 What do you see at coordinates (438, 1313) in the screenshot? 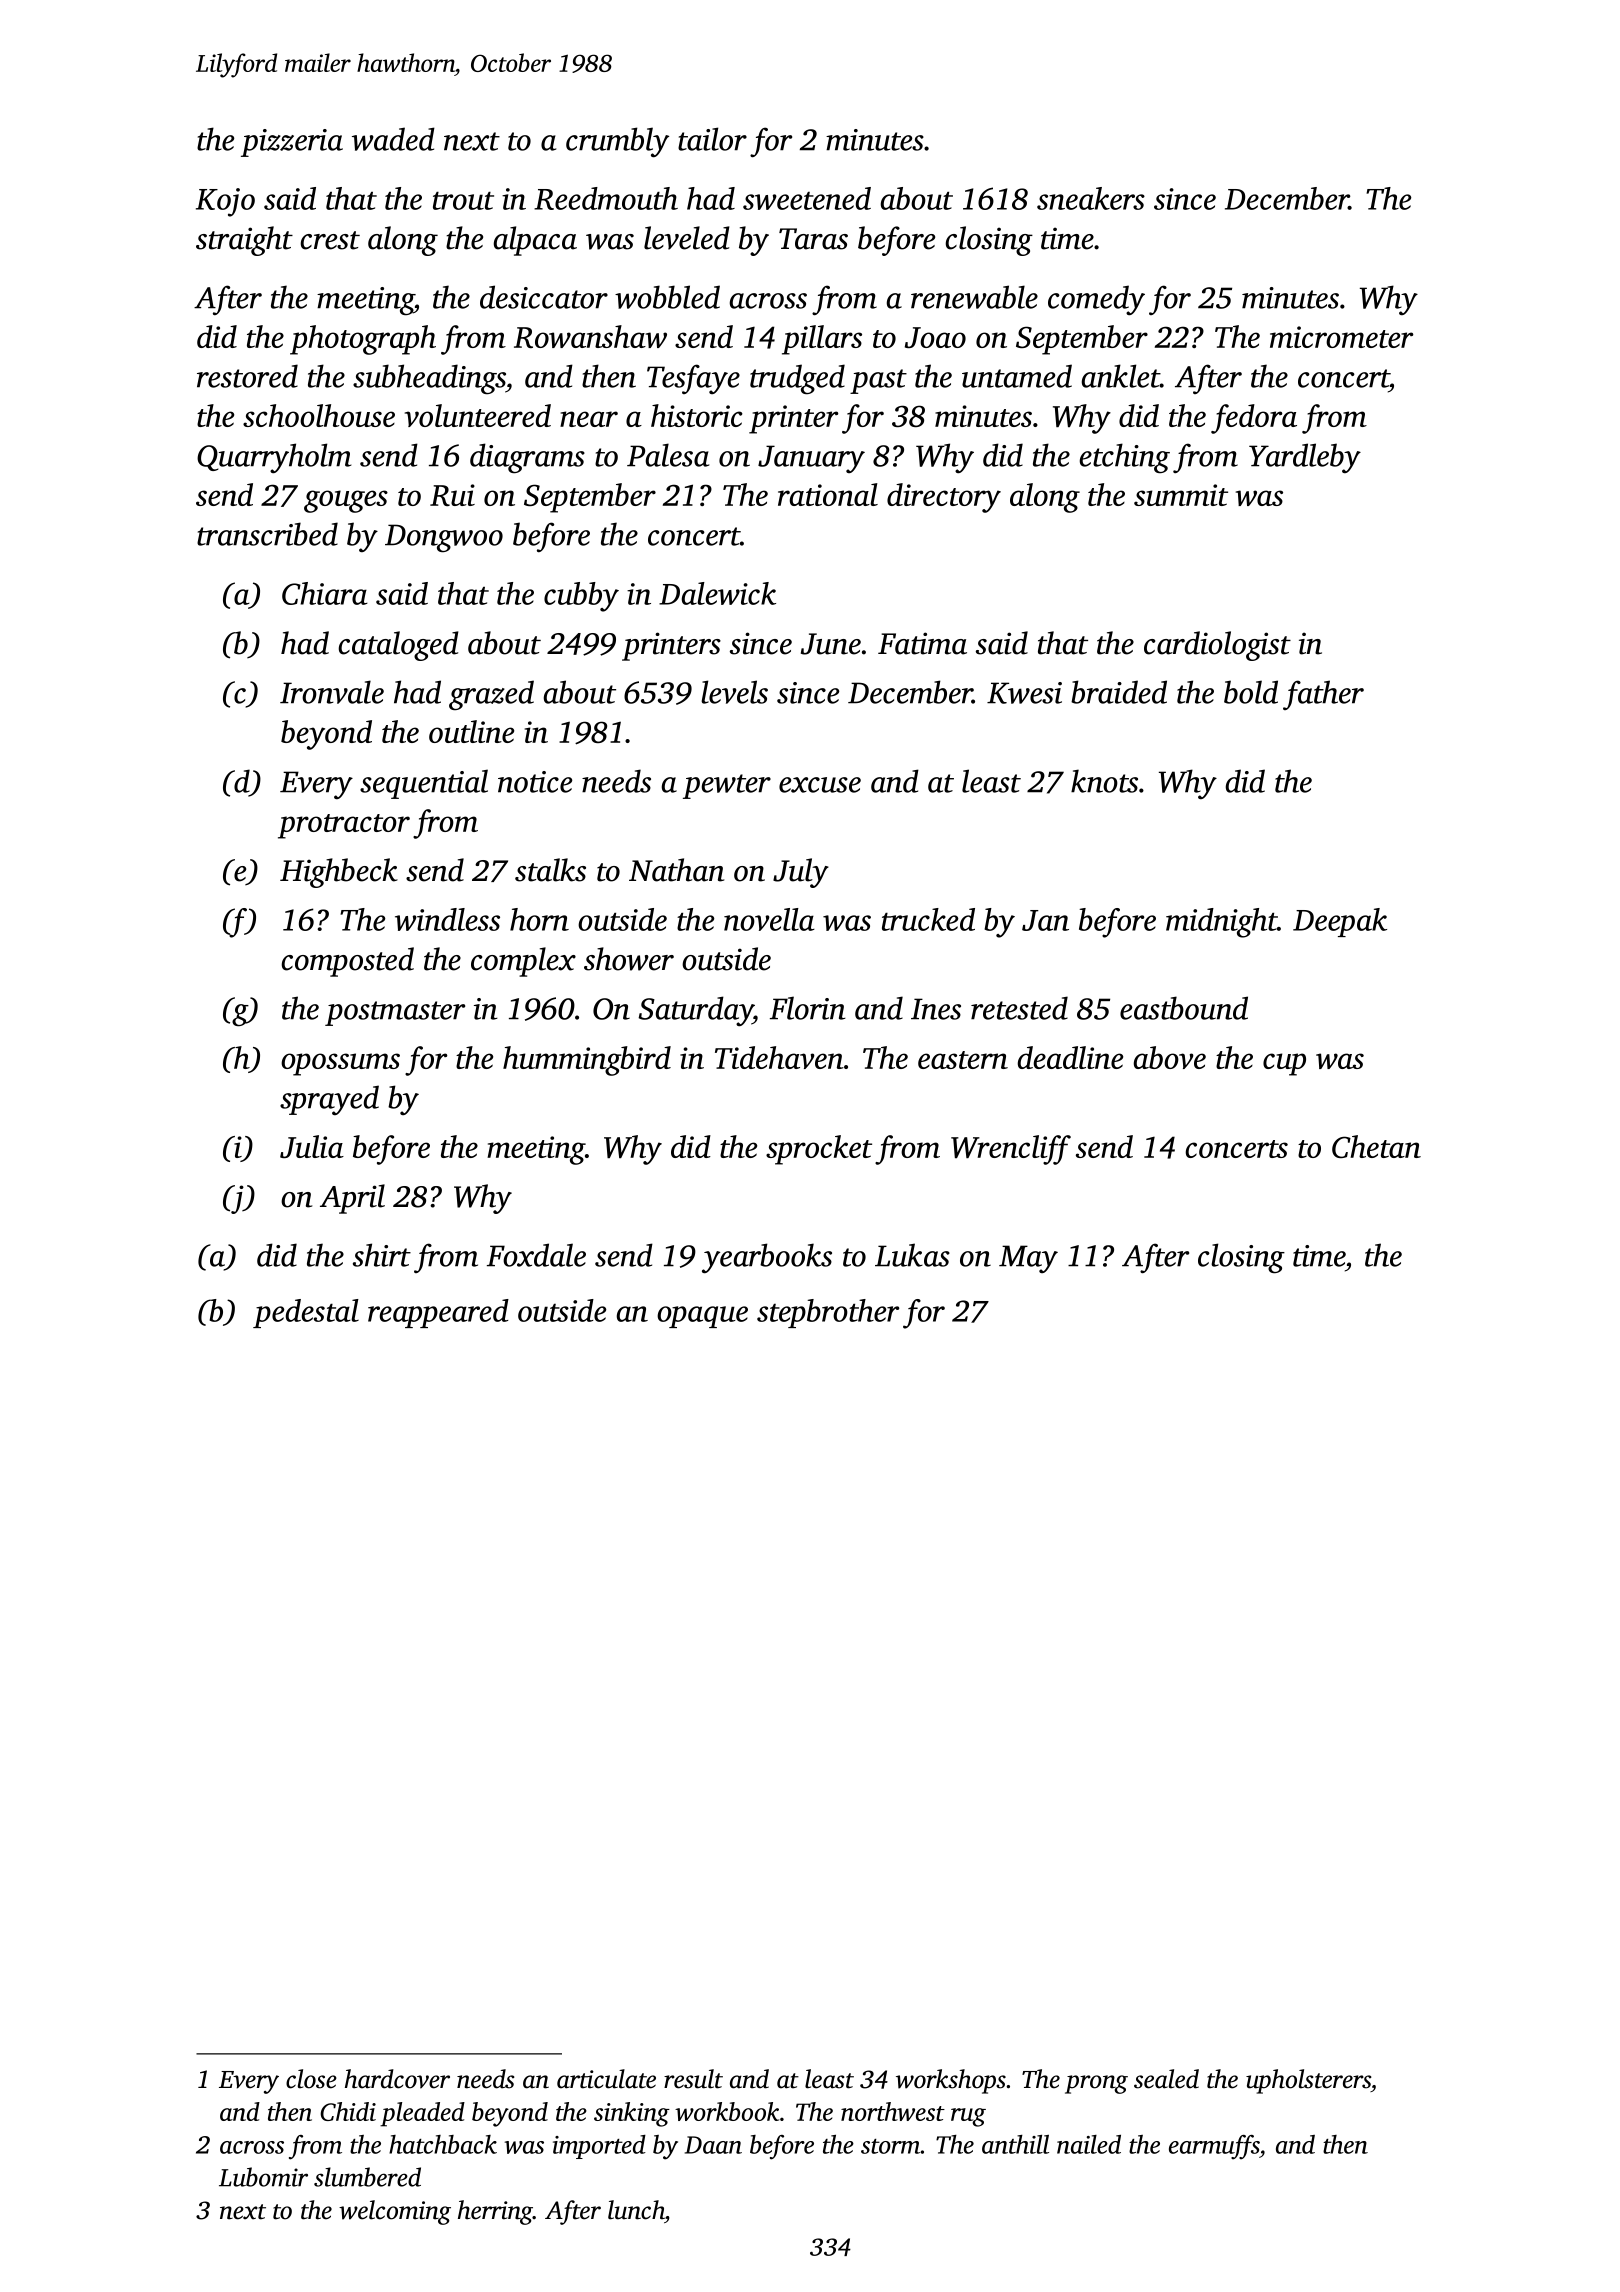
I see `reappeared` at bounding box center [438, 1313].
